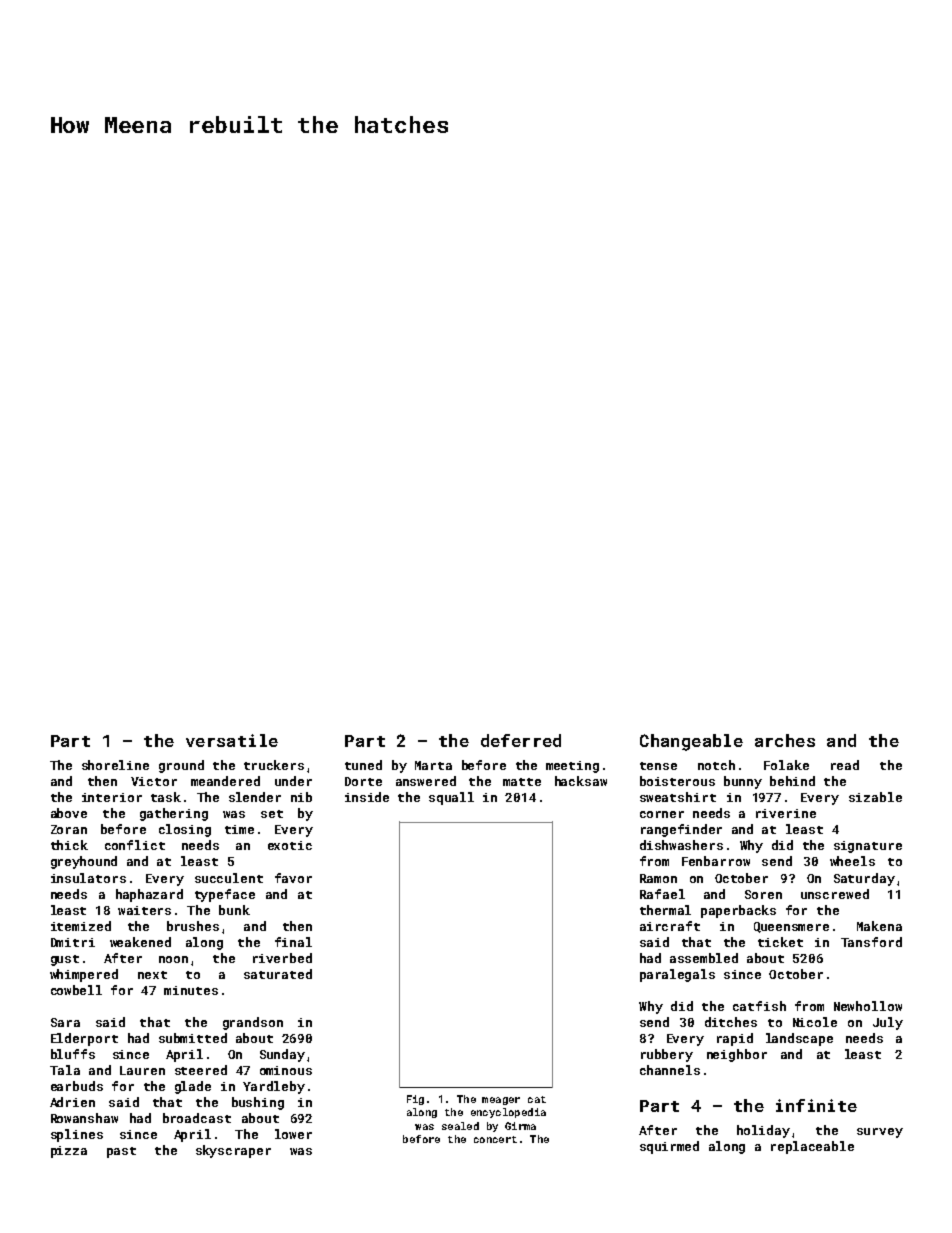 Image resolution: width=952 pixels, height=1233 pixels. Describe the element at coordinates (282, 958) in the screenshot. I see `riverbed` at that location.
